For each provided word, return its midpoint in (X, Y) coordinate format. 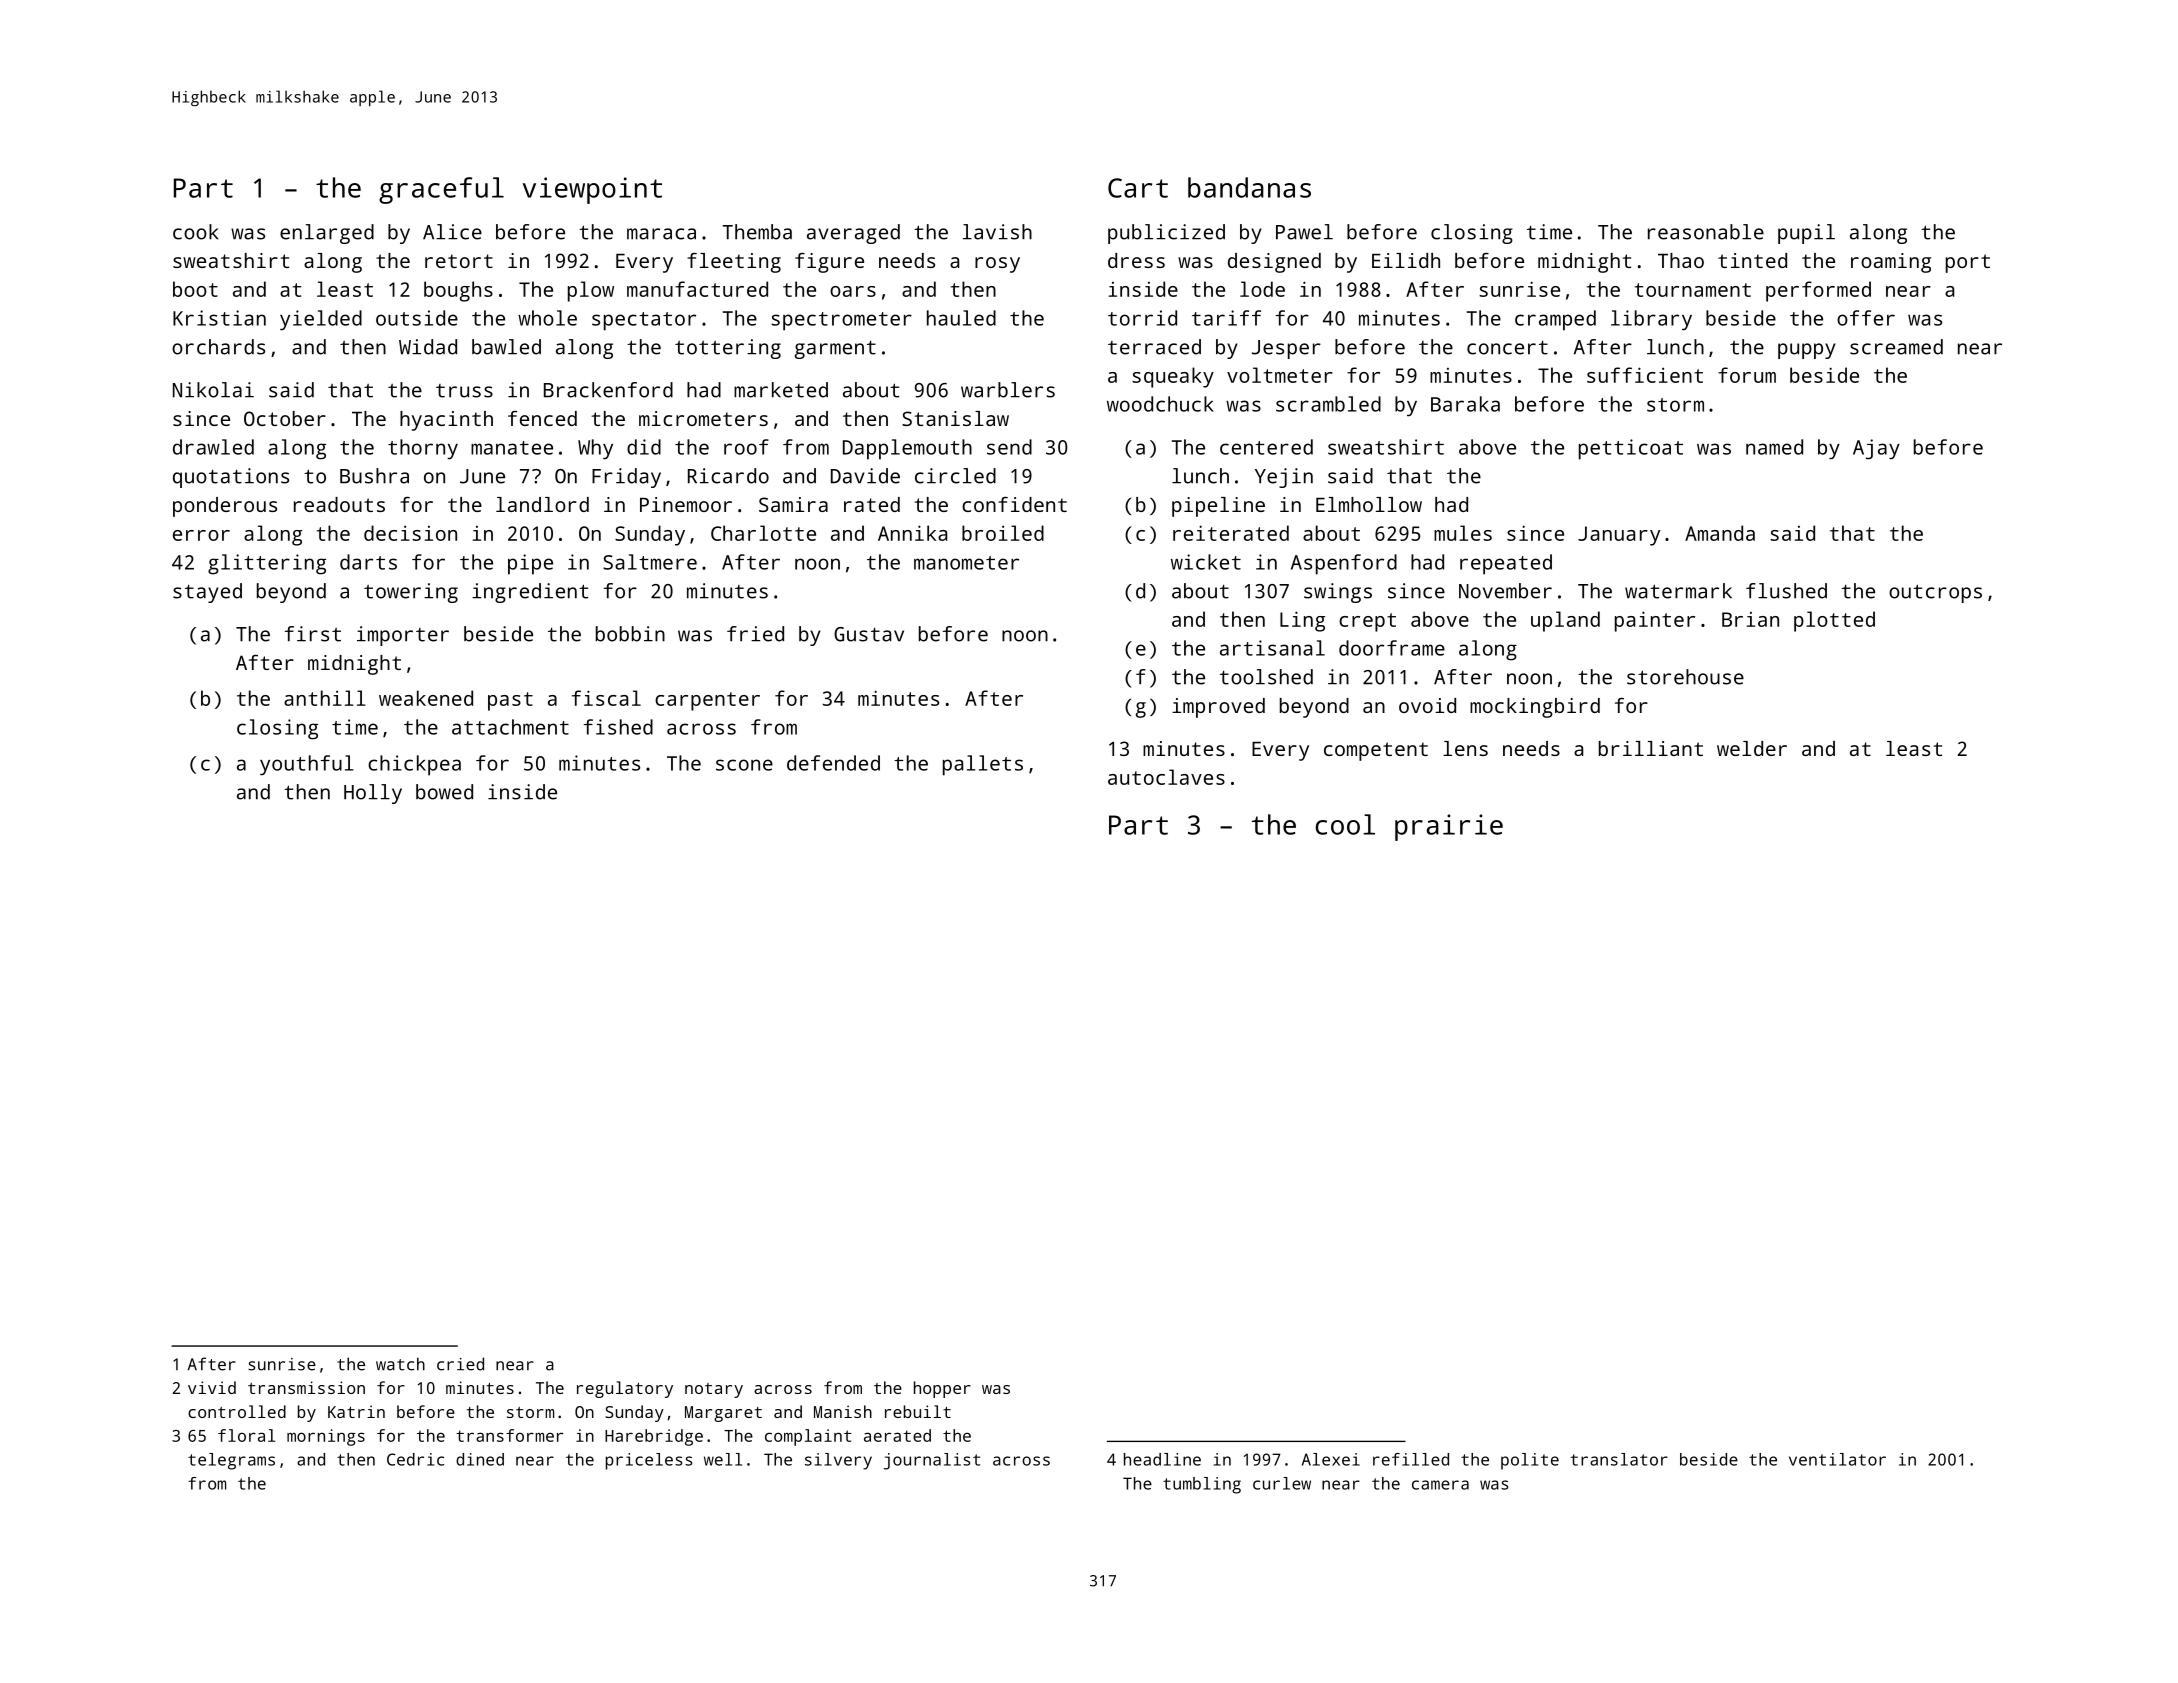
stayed (207, 593)
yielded (321, 320)
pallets (983, 765)
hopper (942, 1389)
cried (460, 1364)
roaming (1891, 263)
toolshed (1266, 677)
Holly (373, 794)
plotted (1834, 621)
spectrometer (841, 321)
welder (1752, 748)
